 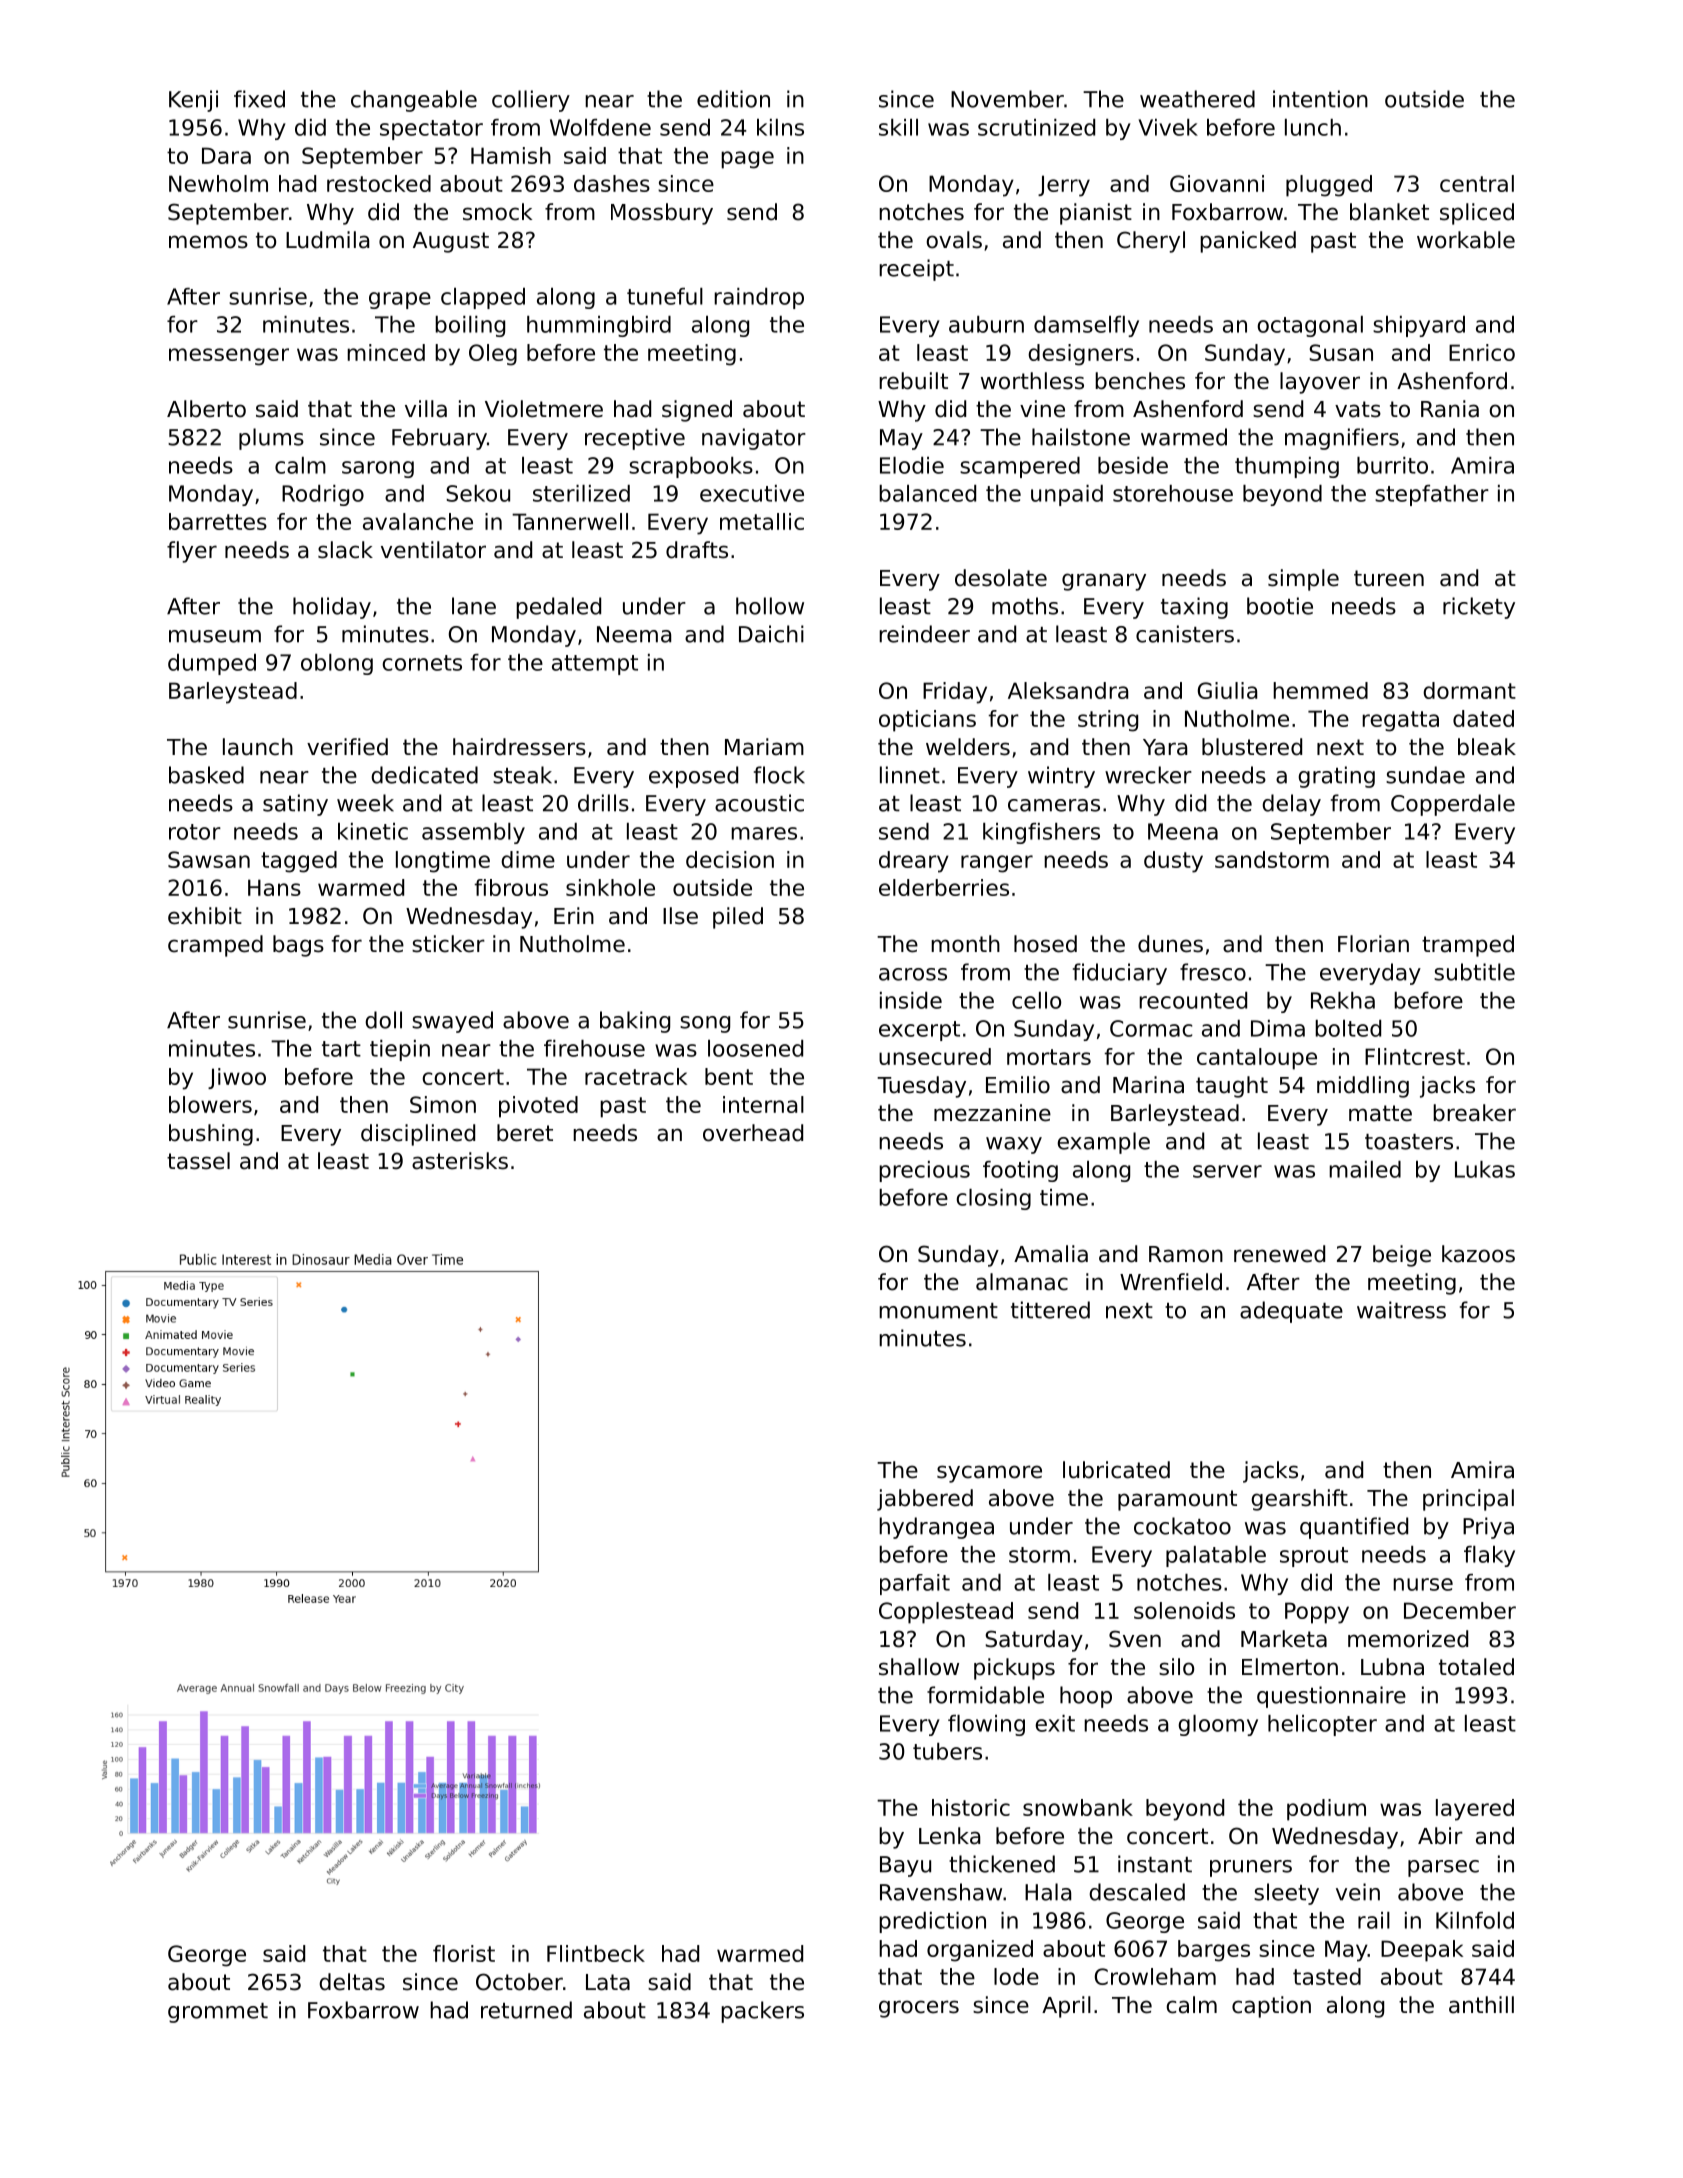 I want to click on launch, so click(x=258, y=747).
